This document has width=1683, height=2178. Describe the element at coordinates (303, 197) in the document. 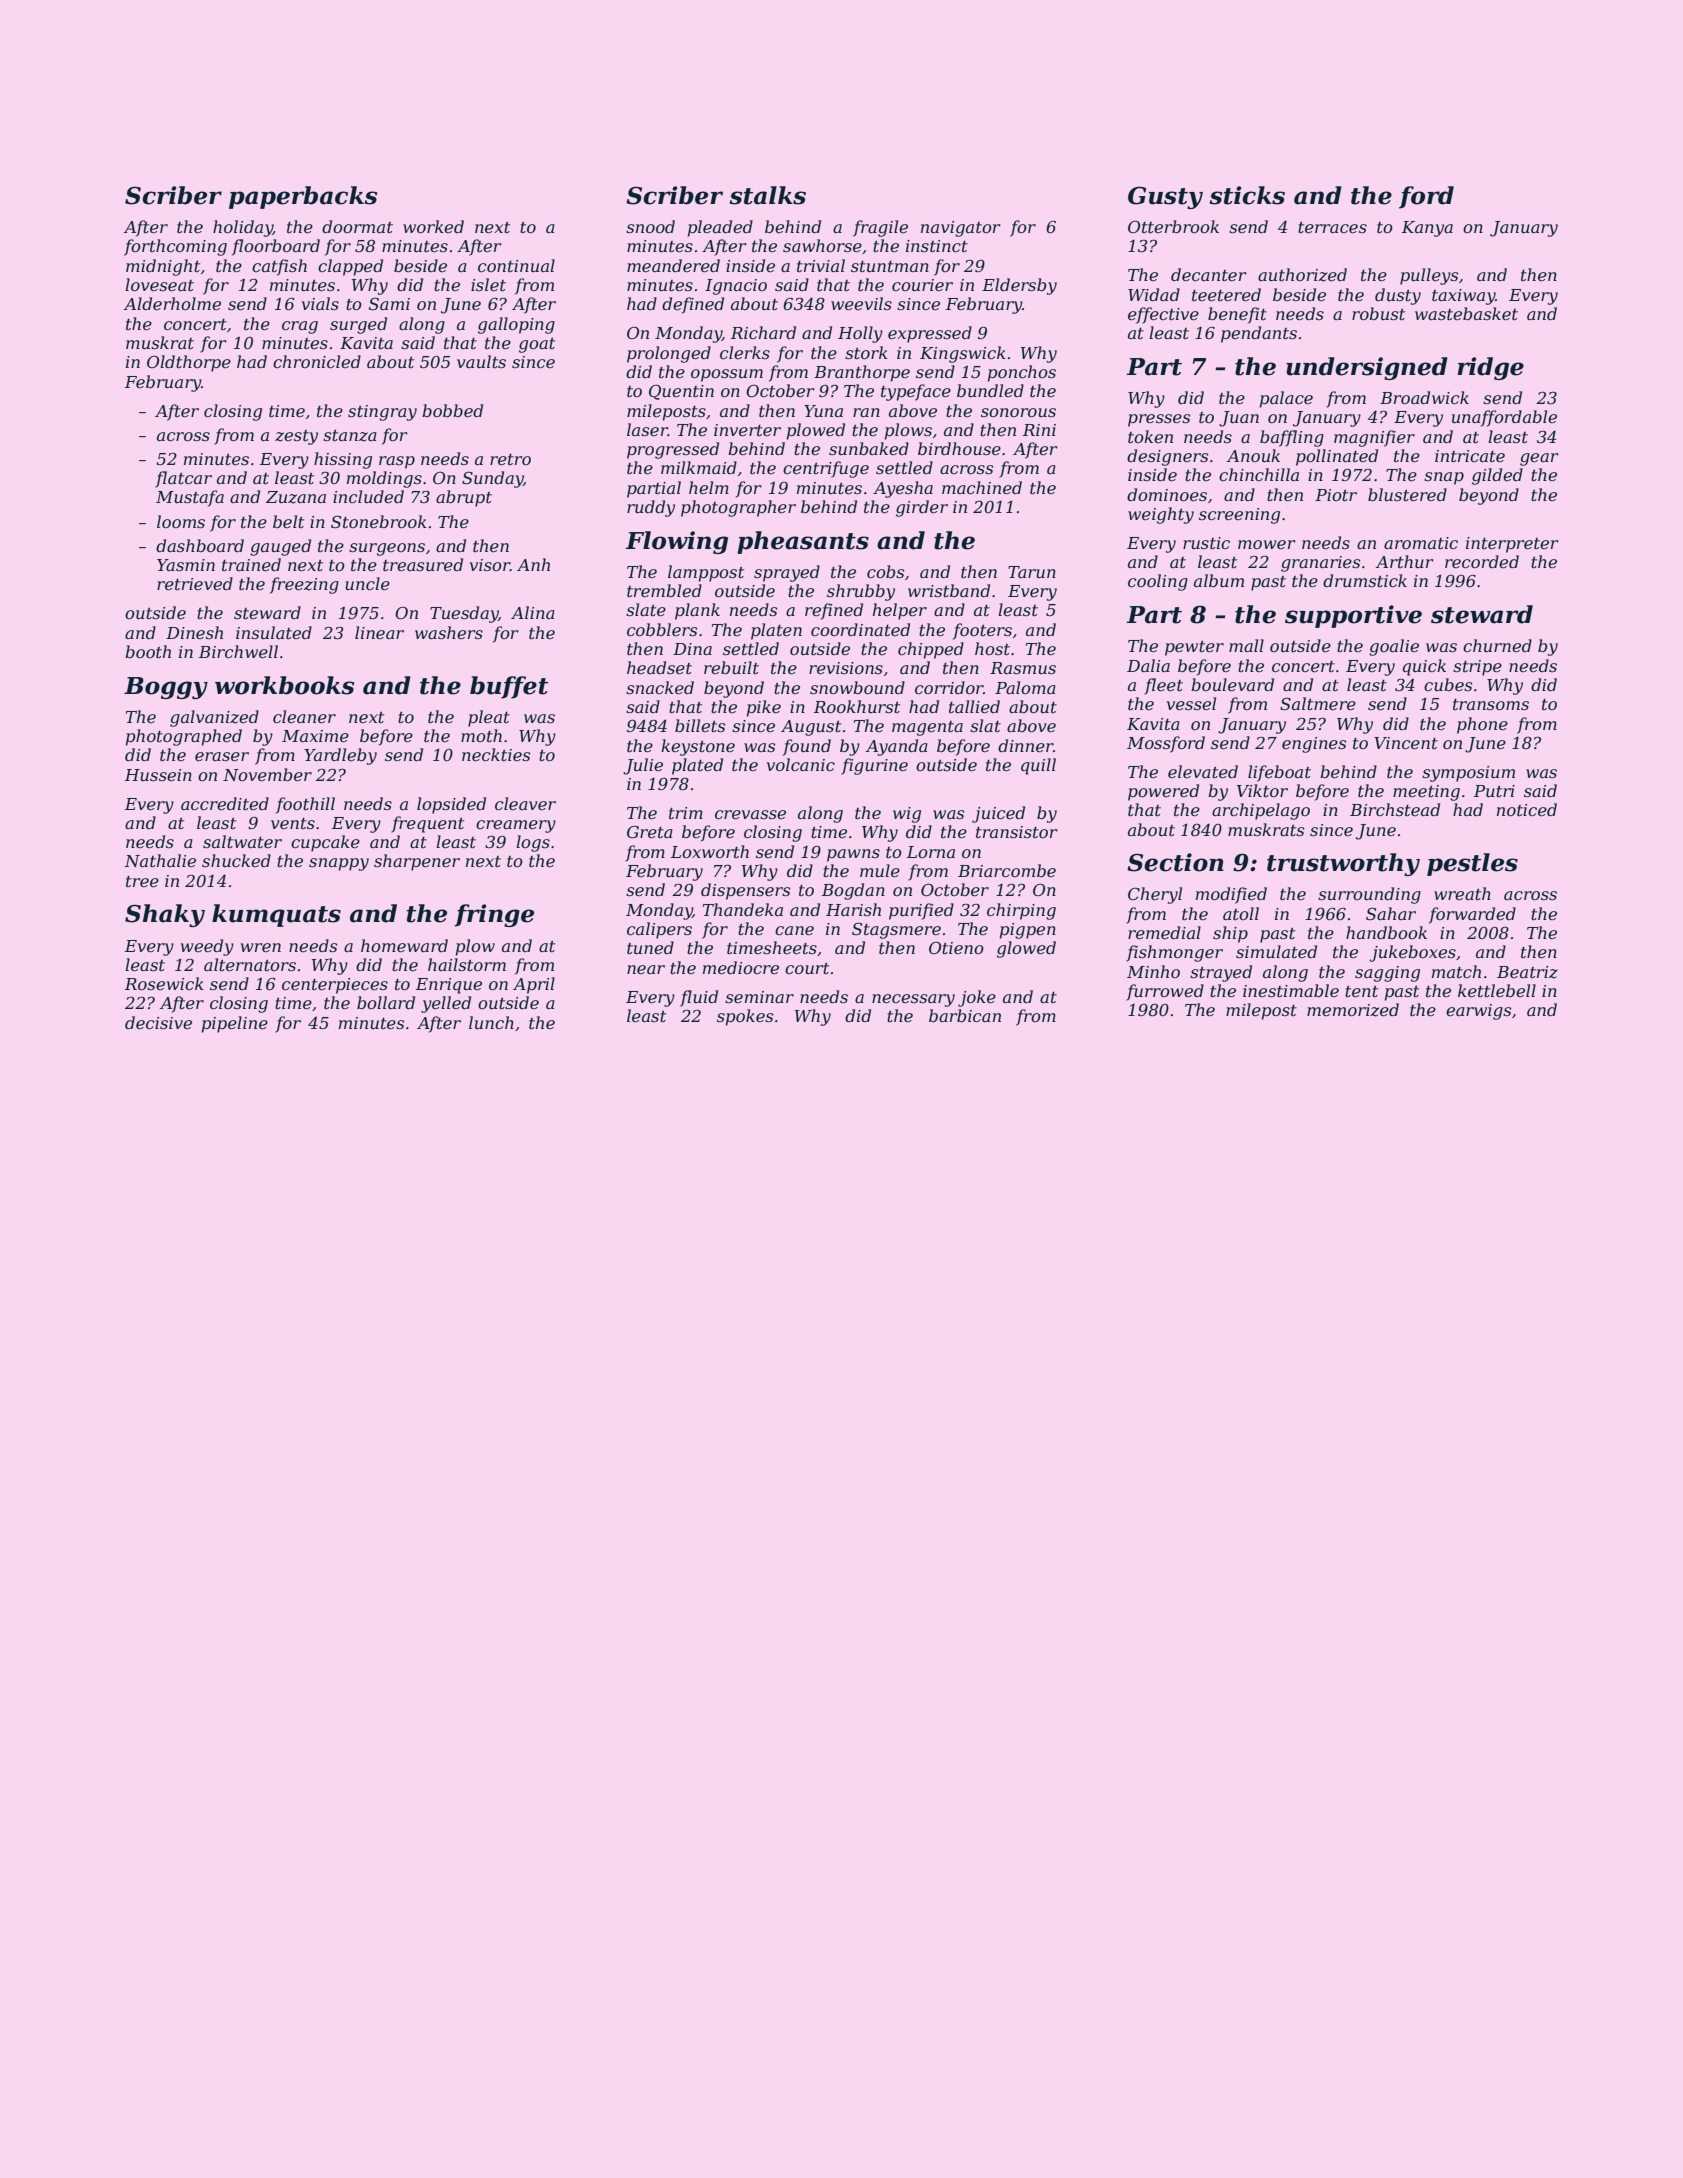

I see `paperbacks` at that location.
